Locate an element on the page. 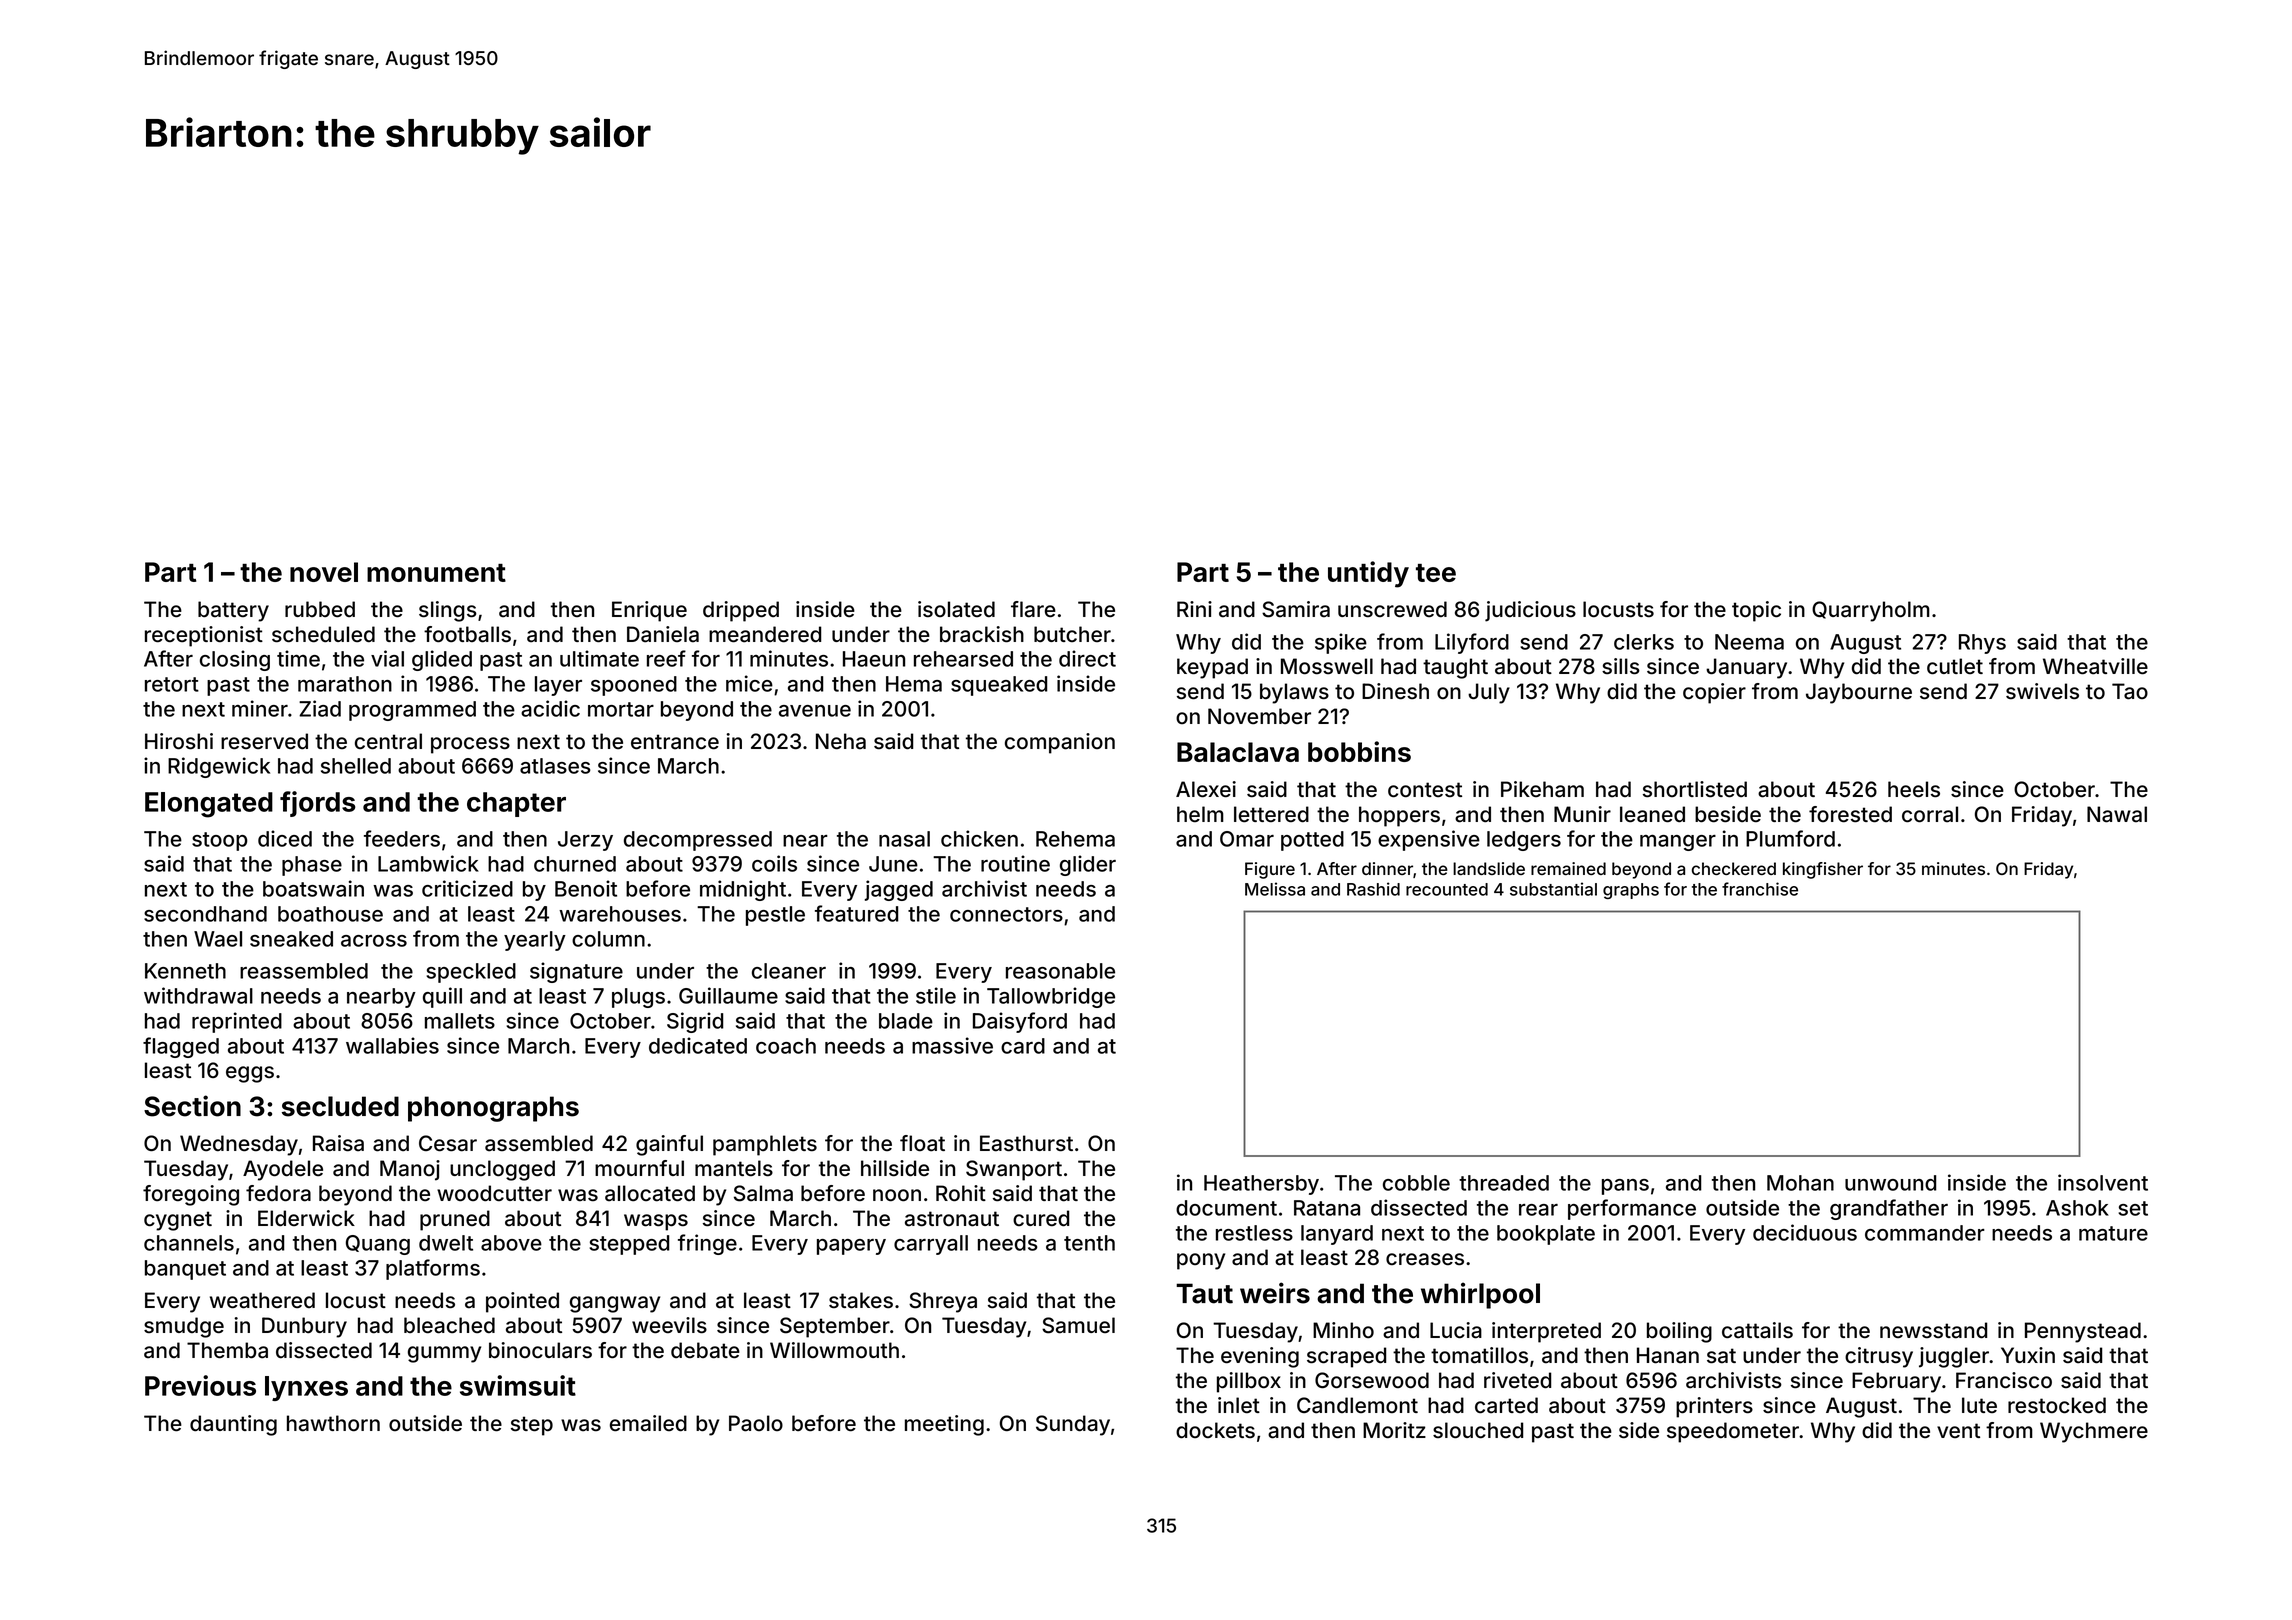  mature is located at coordinates (2113, 1233).
